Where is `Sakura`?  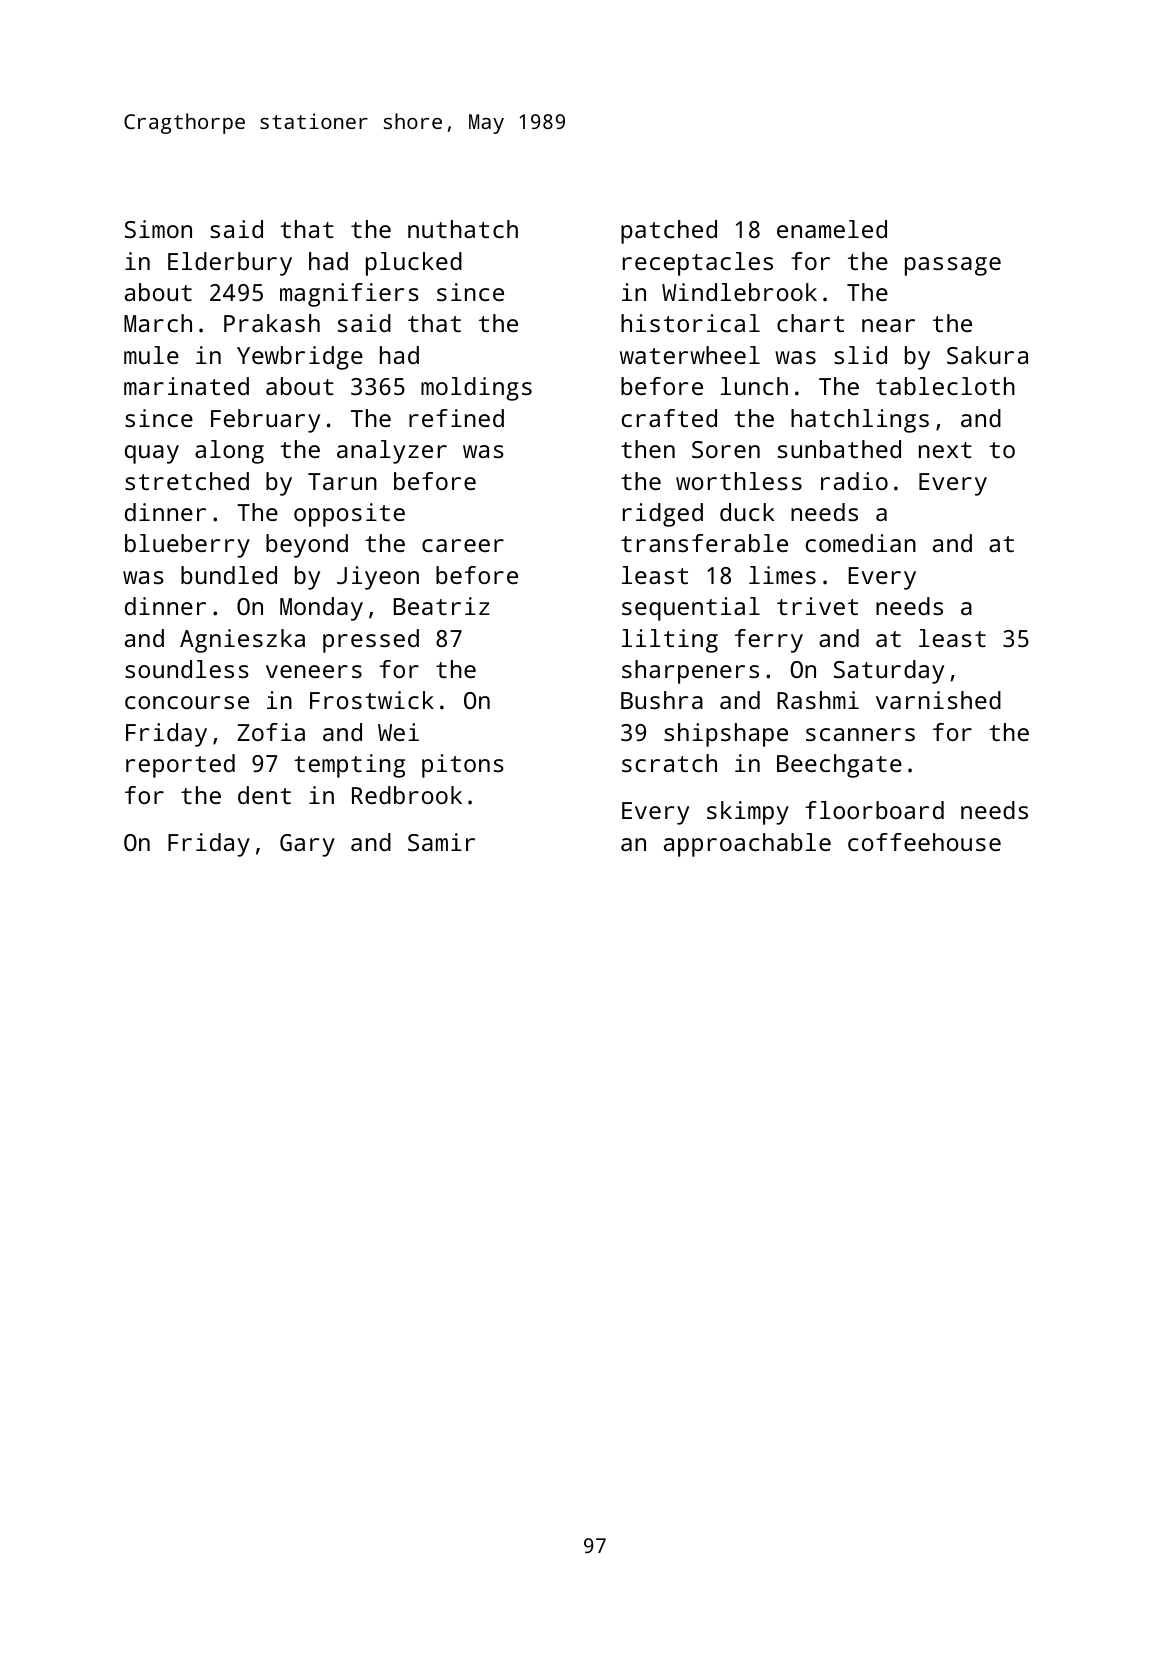
Sakura is located at coordinates (987, 355).
